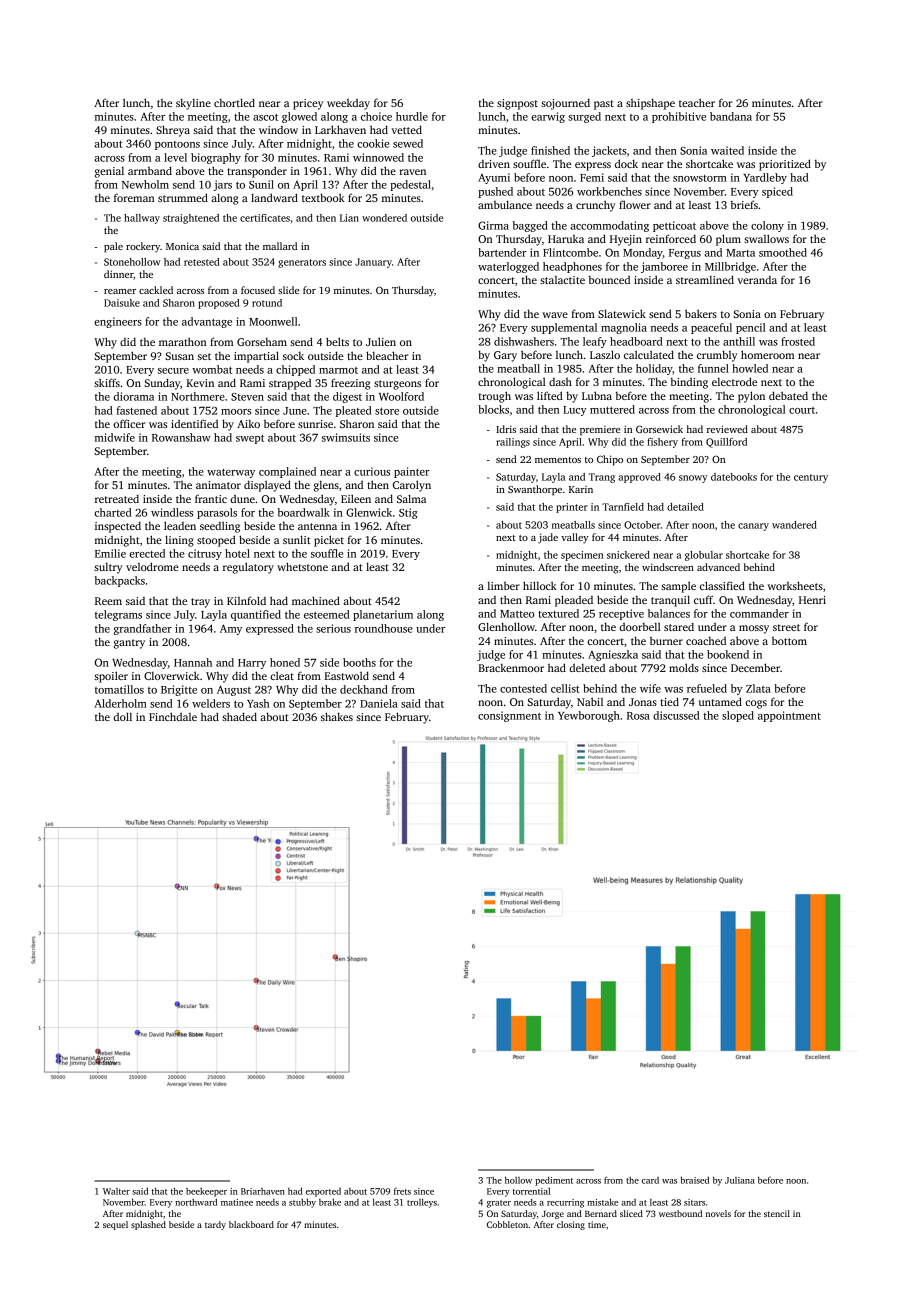 The image size is (924, 1308). I want to click on doll, so click(122, 716).
